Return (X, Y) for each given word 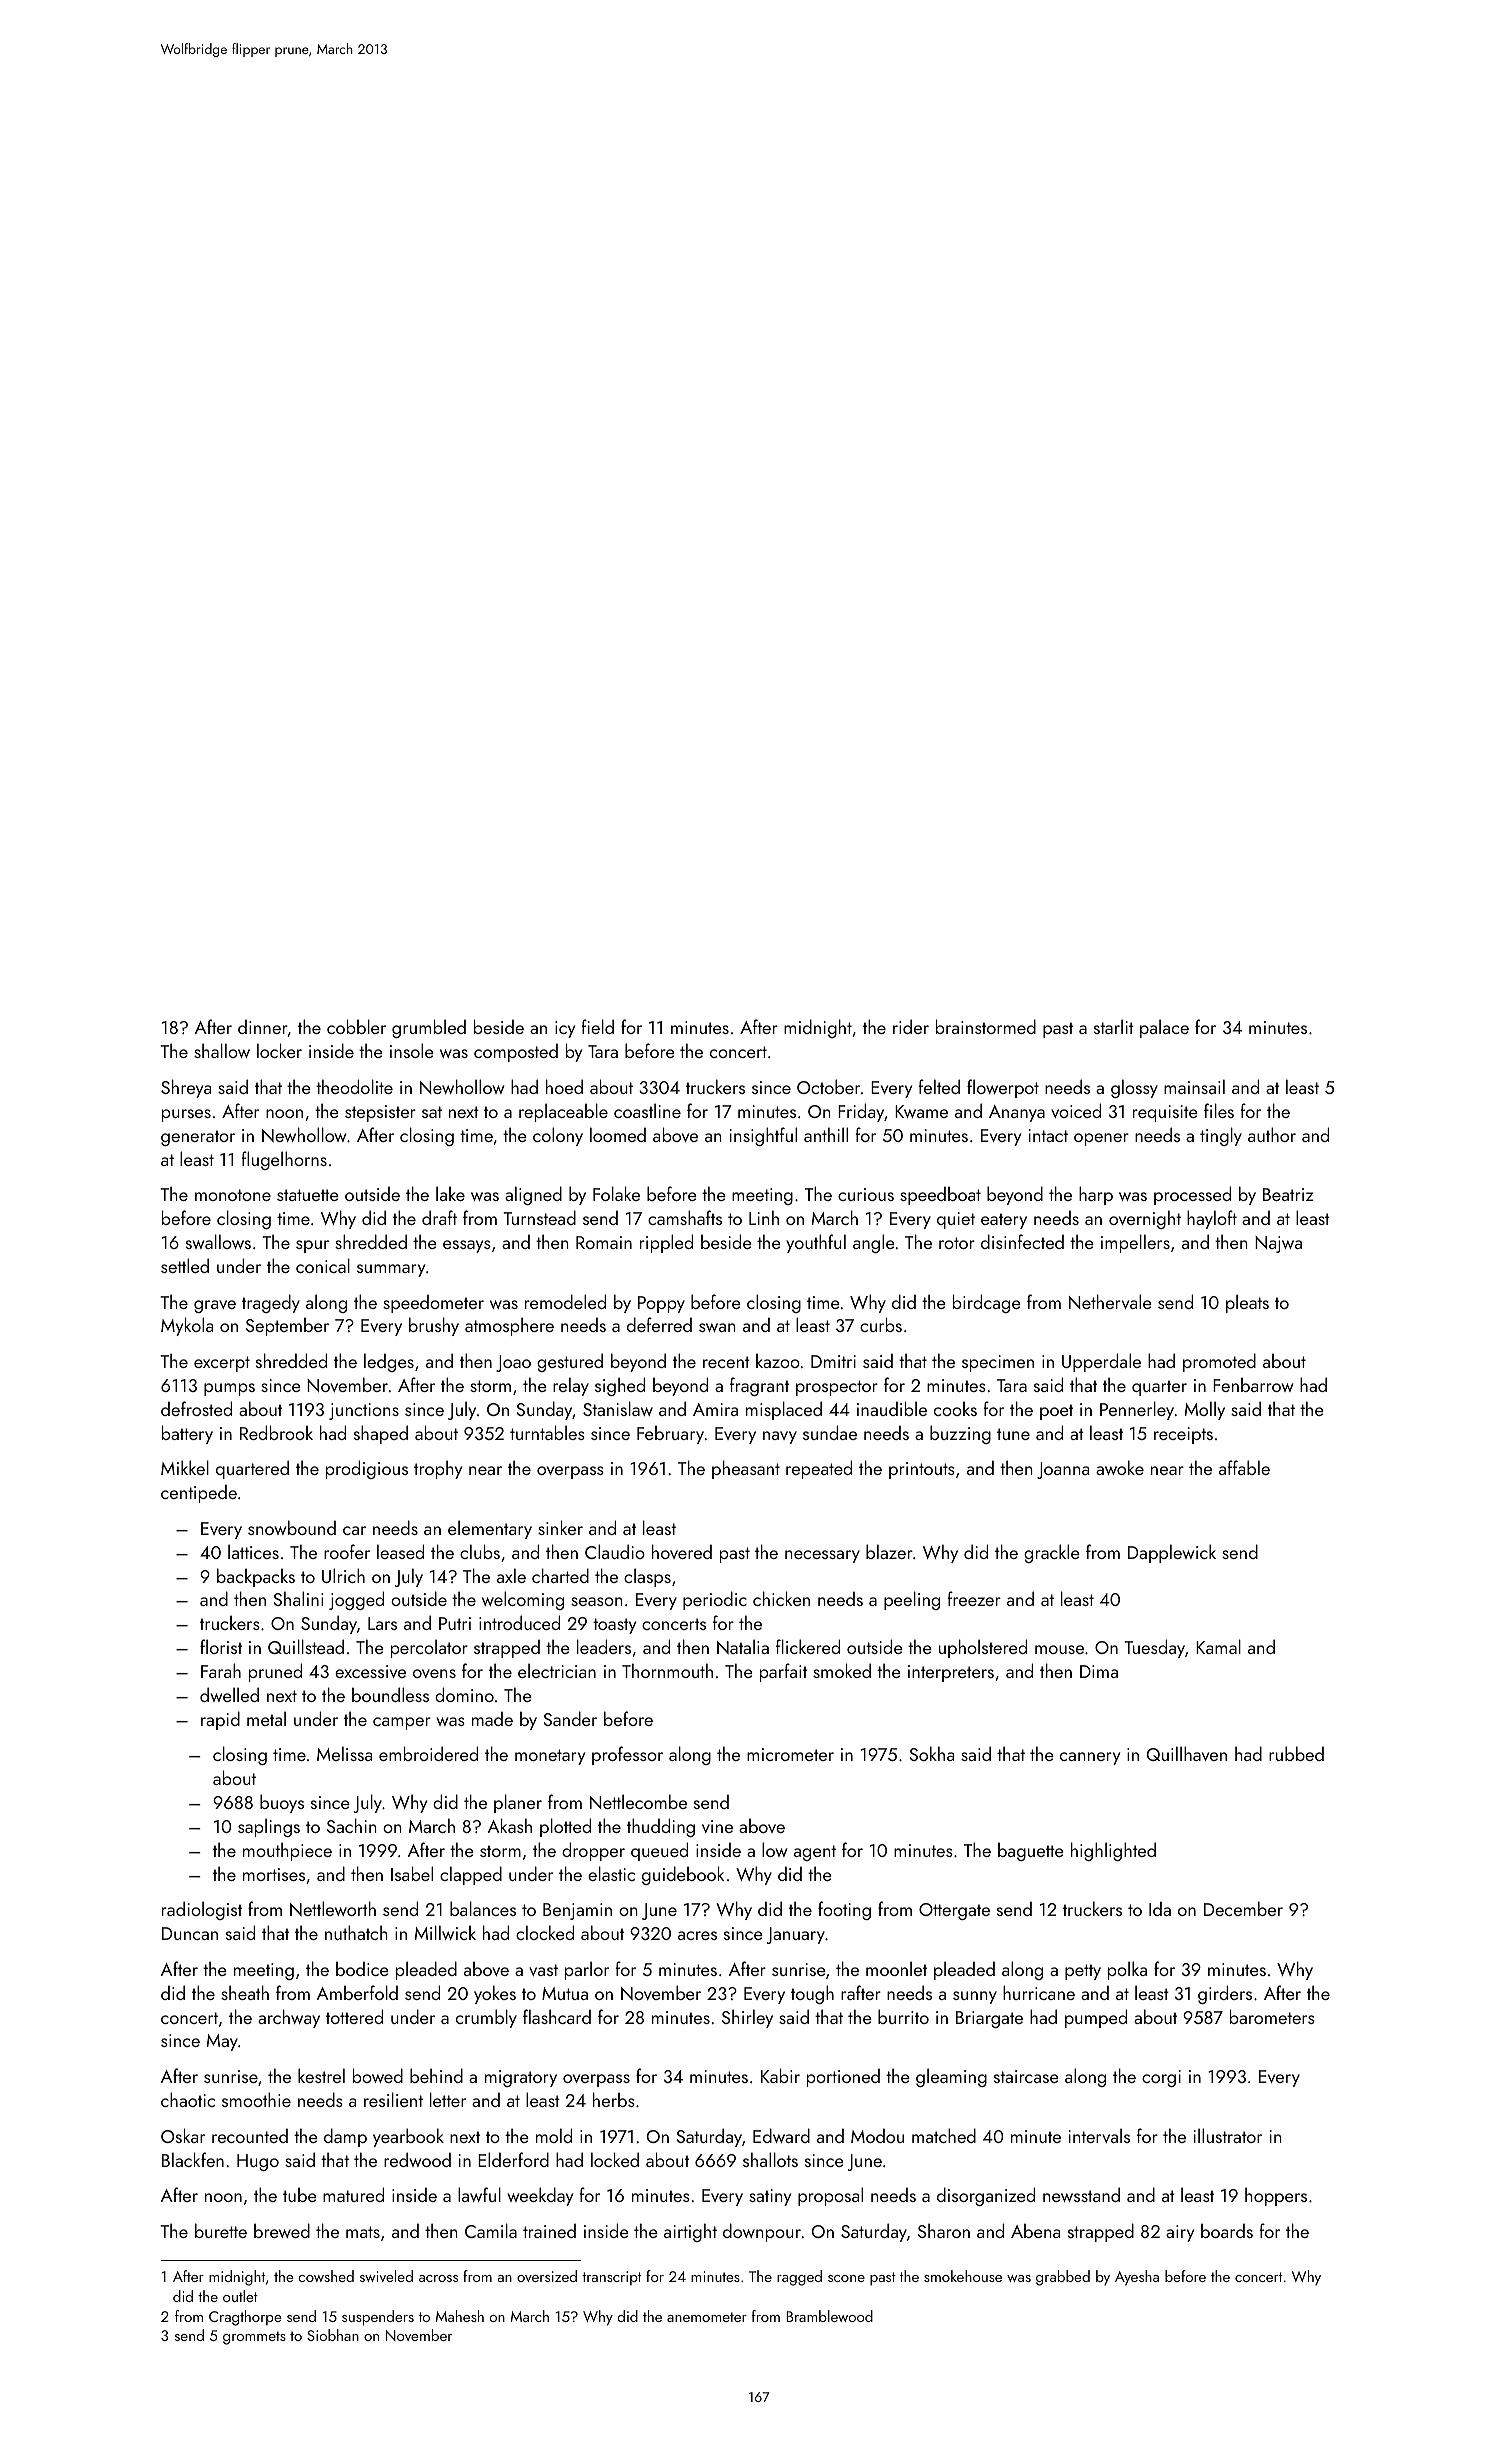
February (670, 1435)
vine (717, 1826)
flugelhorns (284, 1160)
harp (1096, 1195)
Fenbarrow (1253, 1385)
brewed (282, 2230)
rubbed (1296, 1753)
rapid (220, 1720)
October (828, 1086)
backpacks (256, 1577)
